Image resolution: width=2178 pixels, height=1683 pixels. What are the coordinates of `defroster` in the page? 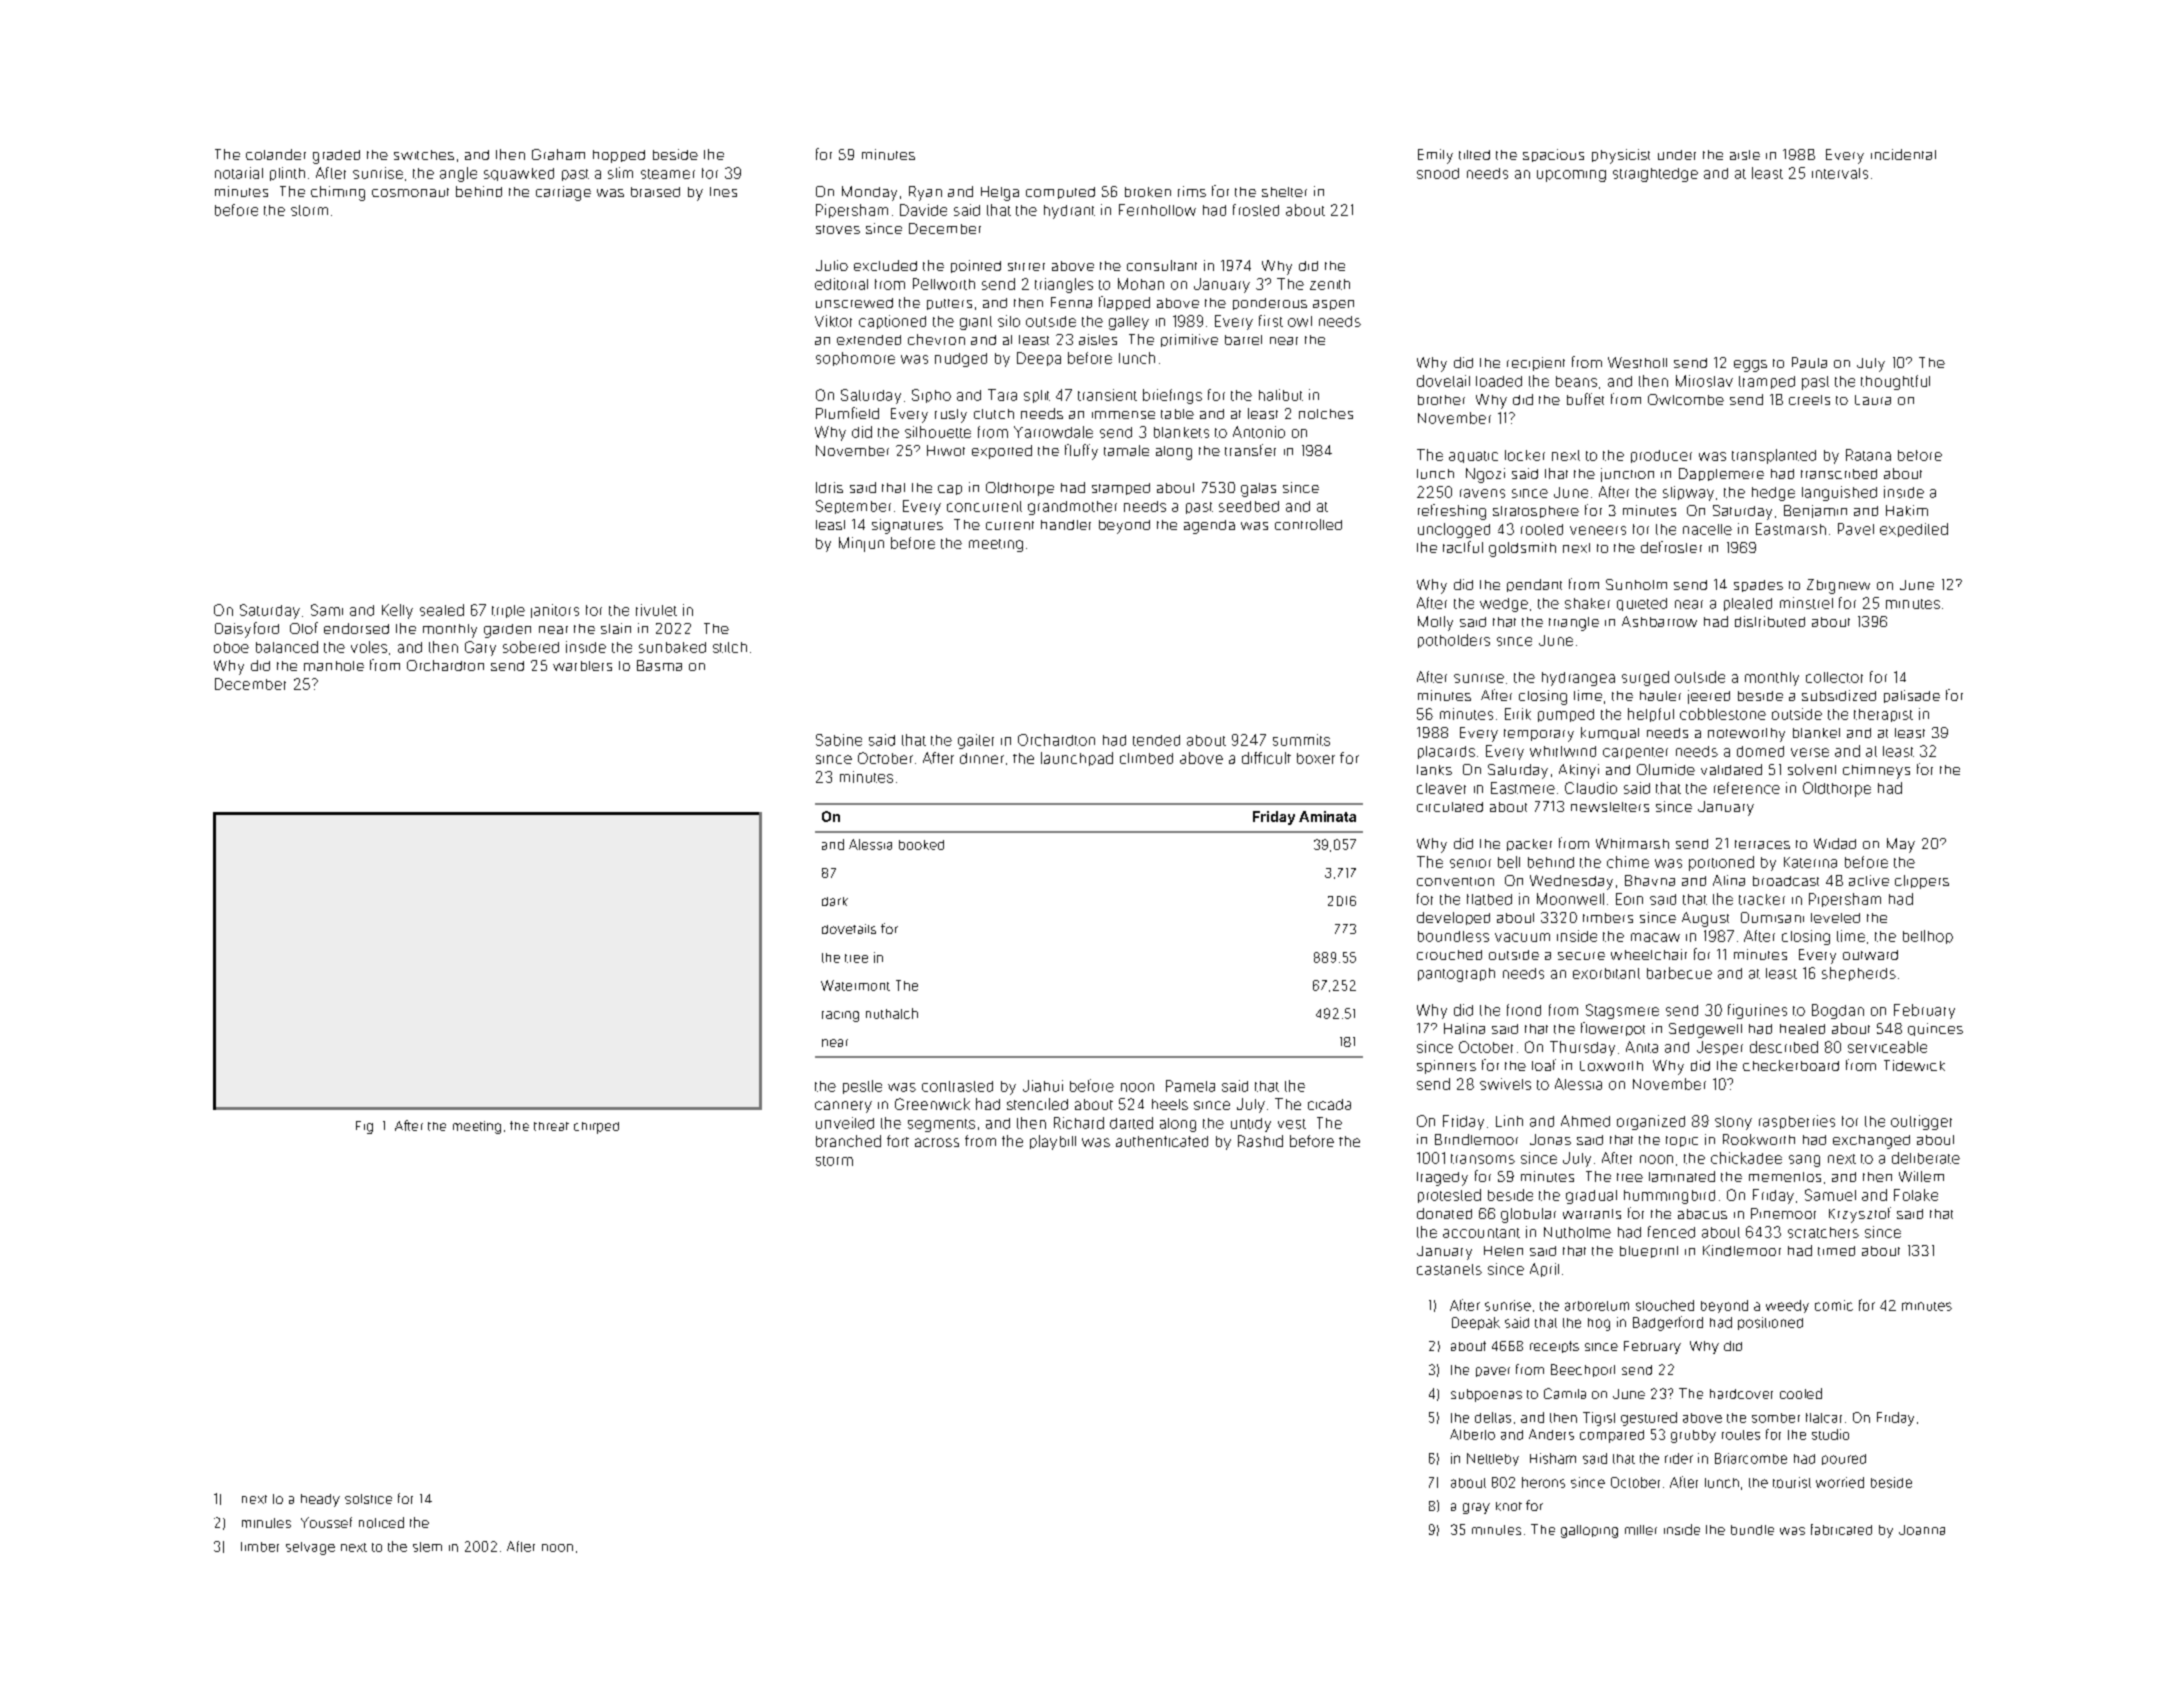 It's located at (1671, 547).
